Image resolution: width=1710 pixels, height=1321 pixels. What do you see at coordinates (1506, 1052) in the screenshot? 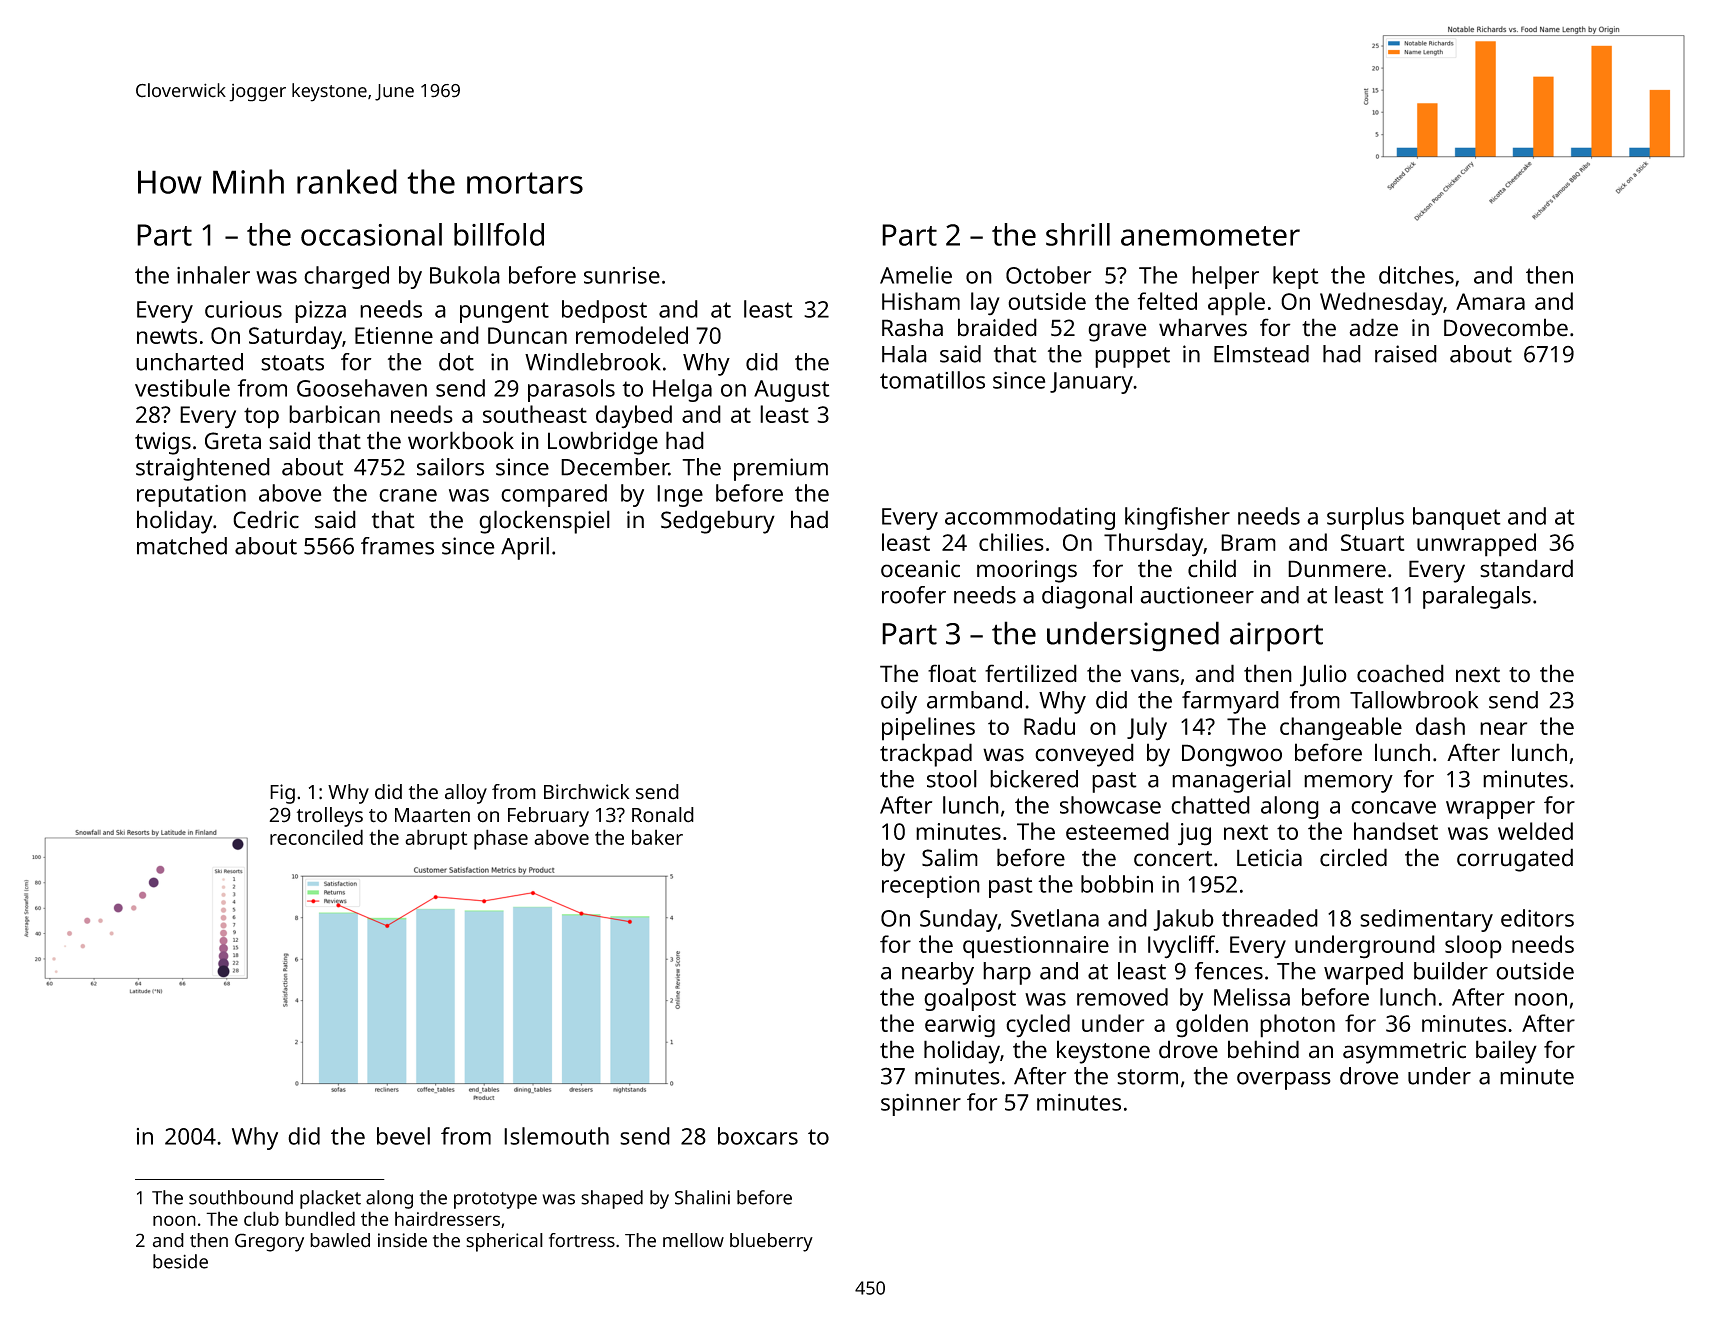
I see `bailey` at bounding box center [1506, 1052].
